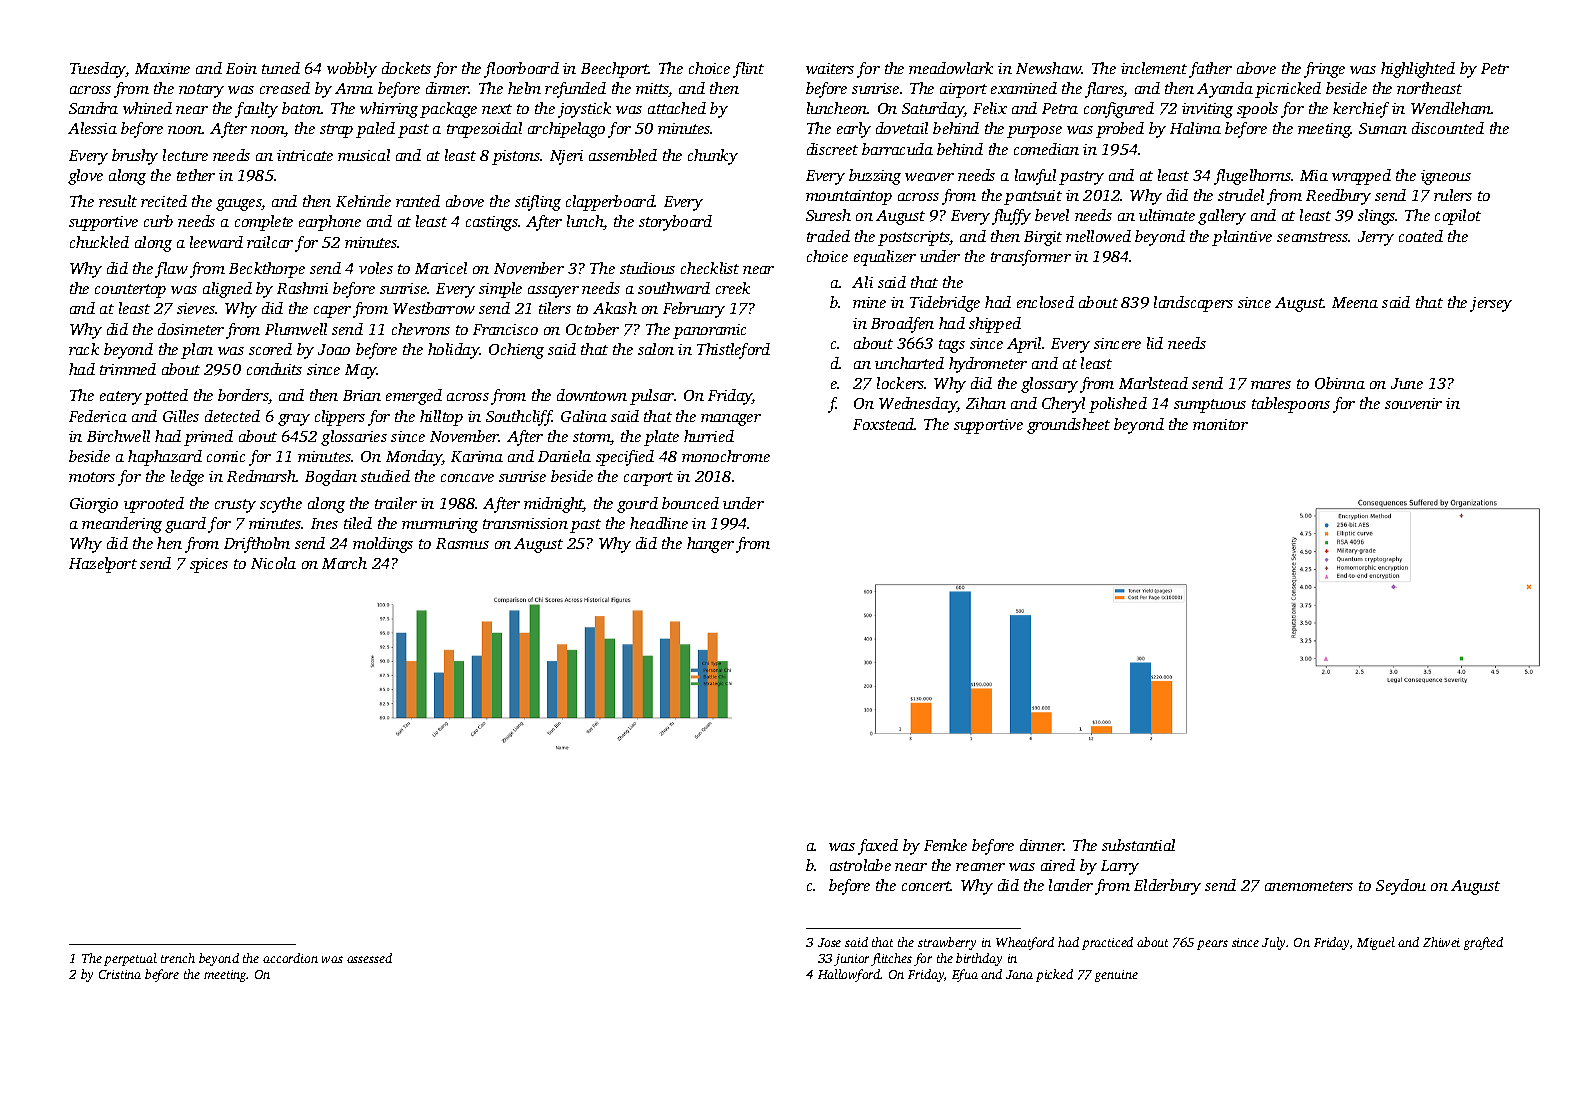 The height and width of the image is (1119, 1582). What do you see at coordinates (830, 68) in the image?
I see `waiters` at bounding box center [830, 68].
